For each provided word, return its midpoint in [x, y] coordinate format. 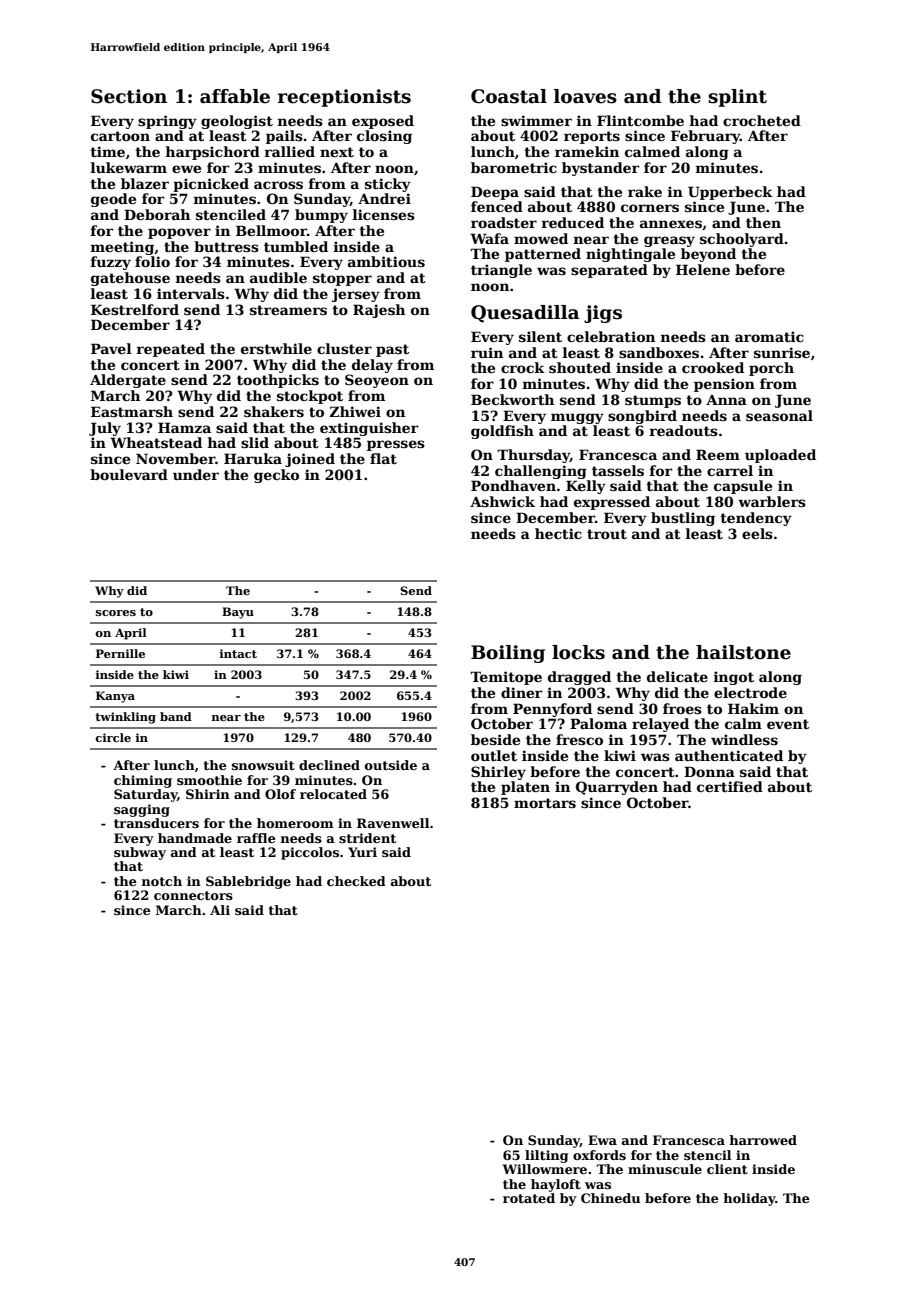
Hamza [184, 427]
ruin [487, 352]
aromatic [769, 336]
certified [730, 786]
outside [391, 765]
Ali [220, 910]
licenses [383, 214]
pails [284, 137]
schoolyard [742, 240]
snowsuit [263, 765]
